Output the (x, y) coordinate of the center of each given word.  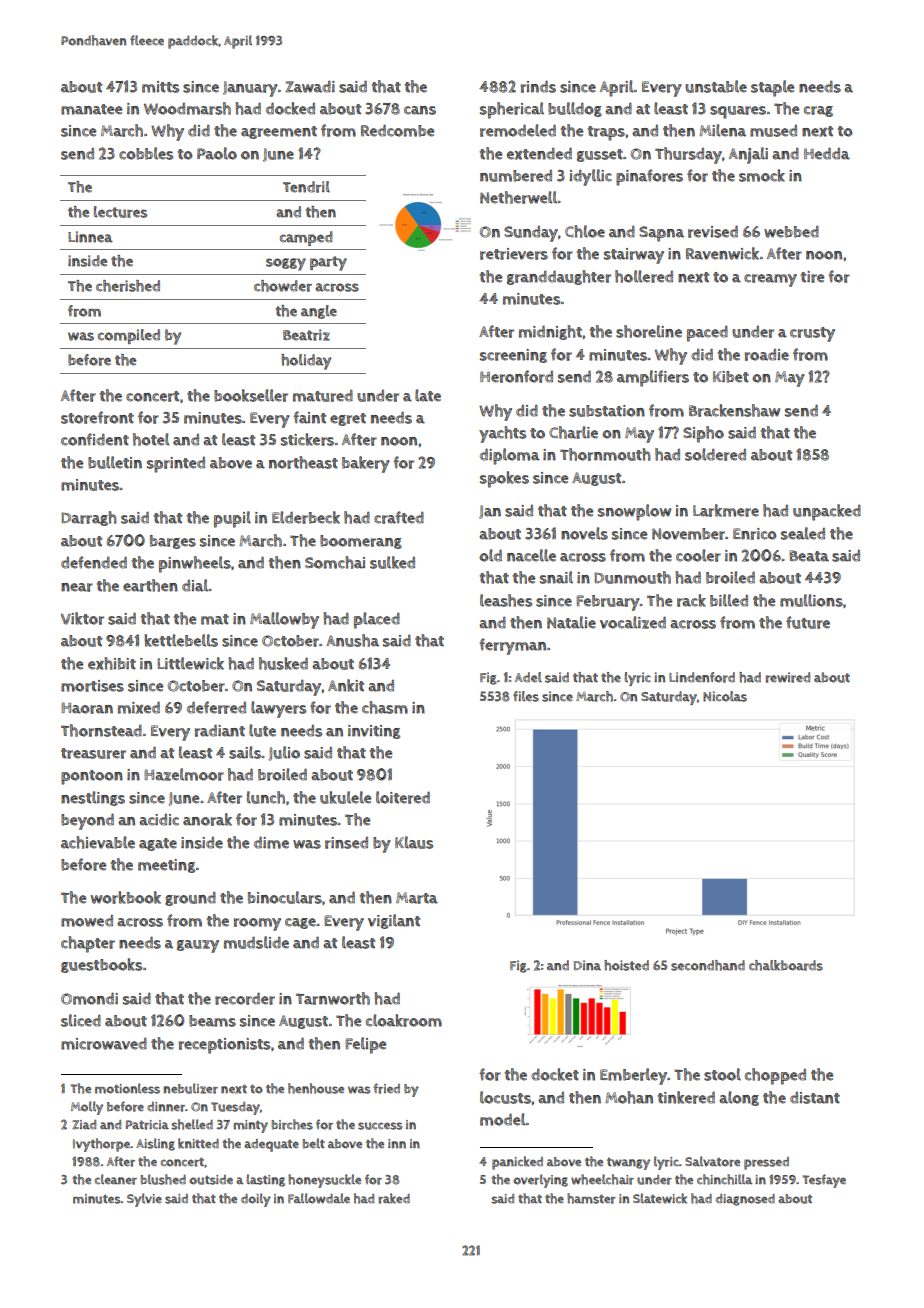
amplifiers (653, 378)
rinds (538, 86)
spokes (504, 479)
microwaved (104, 1044)
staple (772, 88)
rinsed (346, 843)
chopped (775, 1076)
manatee (91, 109)
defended (94, 562)
